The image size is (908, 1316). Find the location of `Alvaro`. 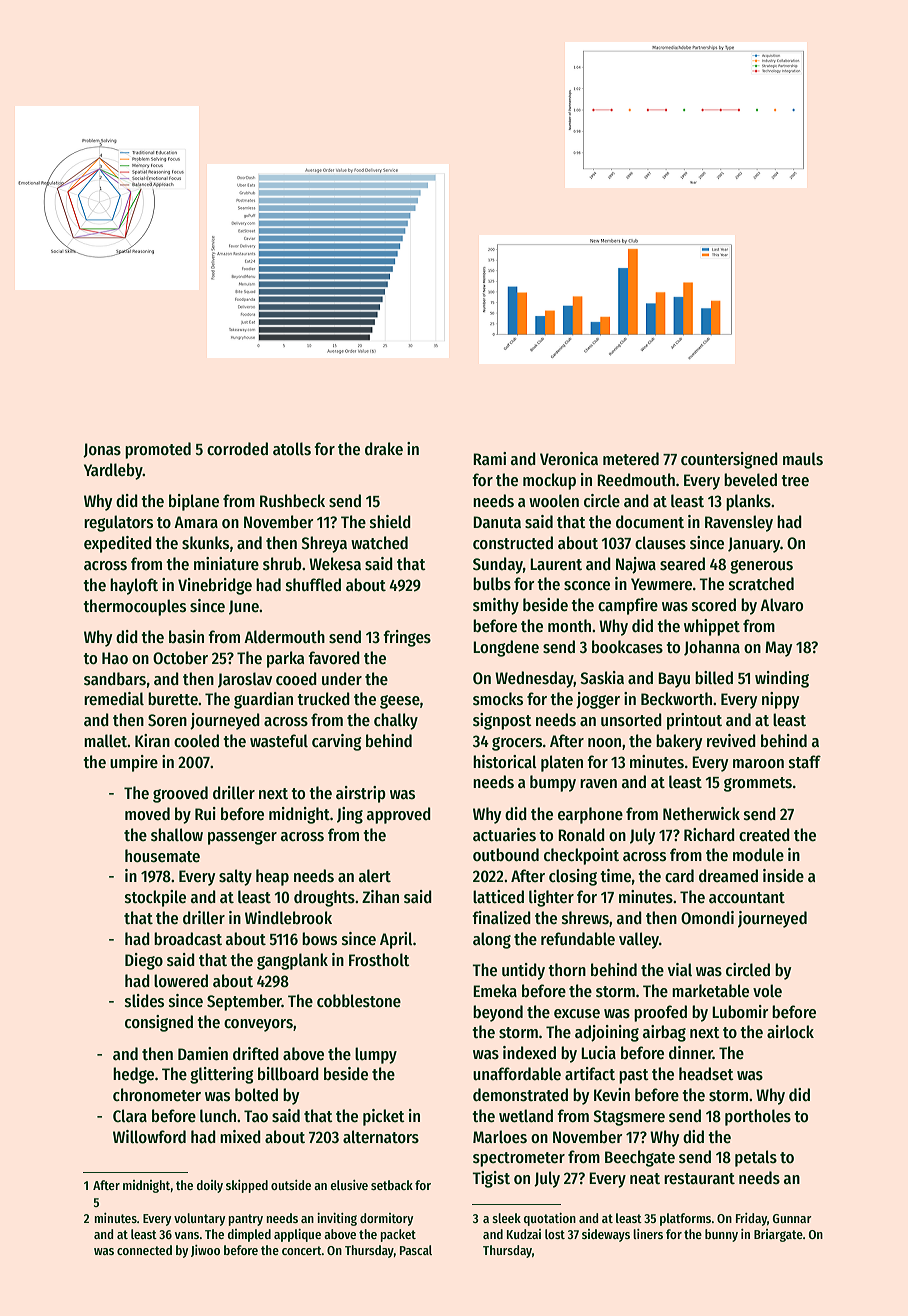

Alvaro is located at coordinates (781, 605).
